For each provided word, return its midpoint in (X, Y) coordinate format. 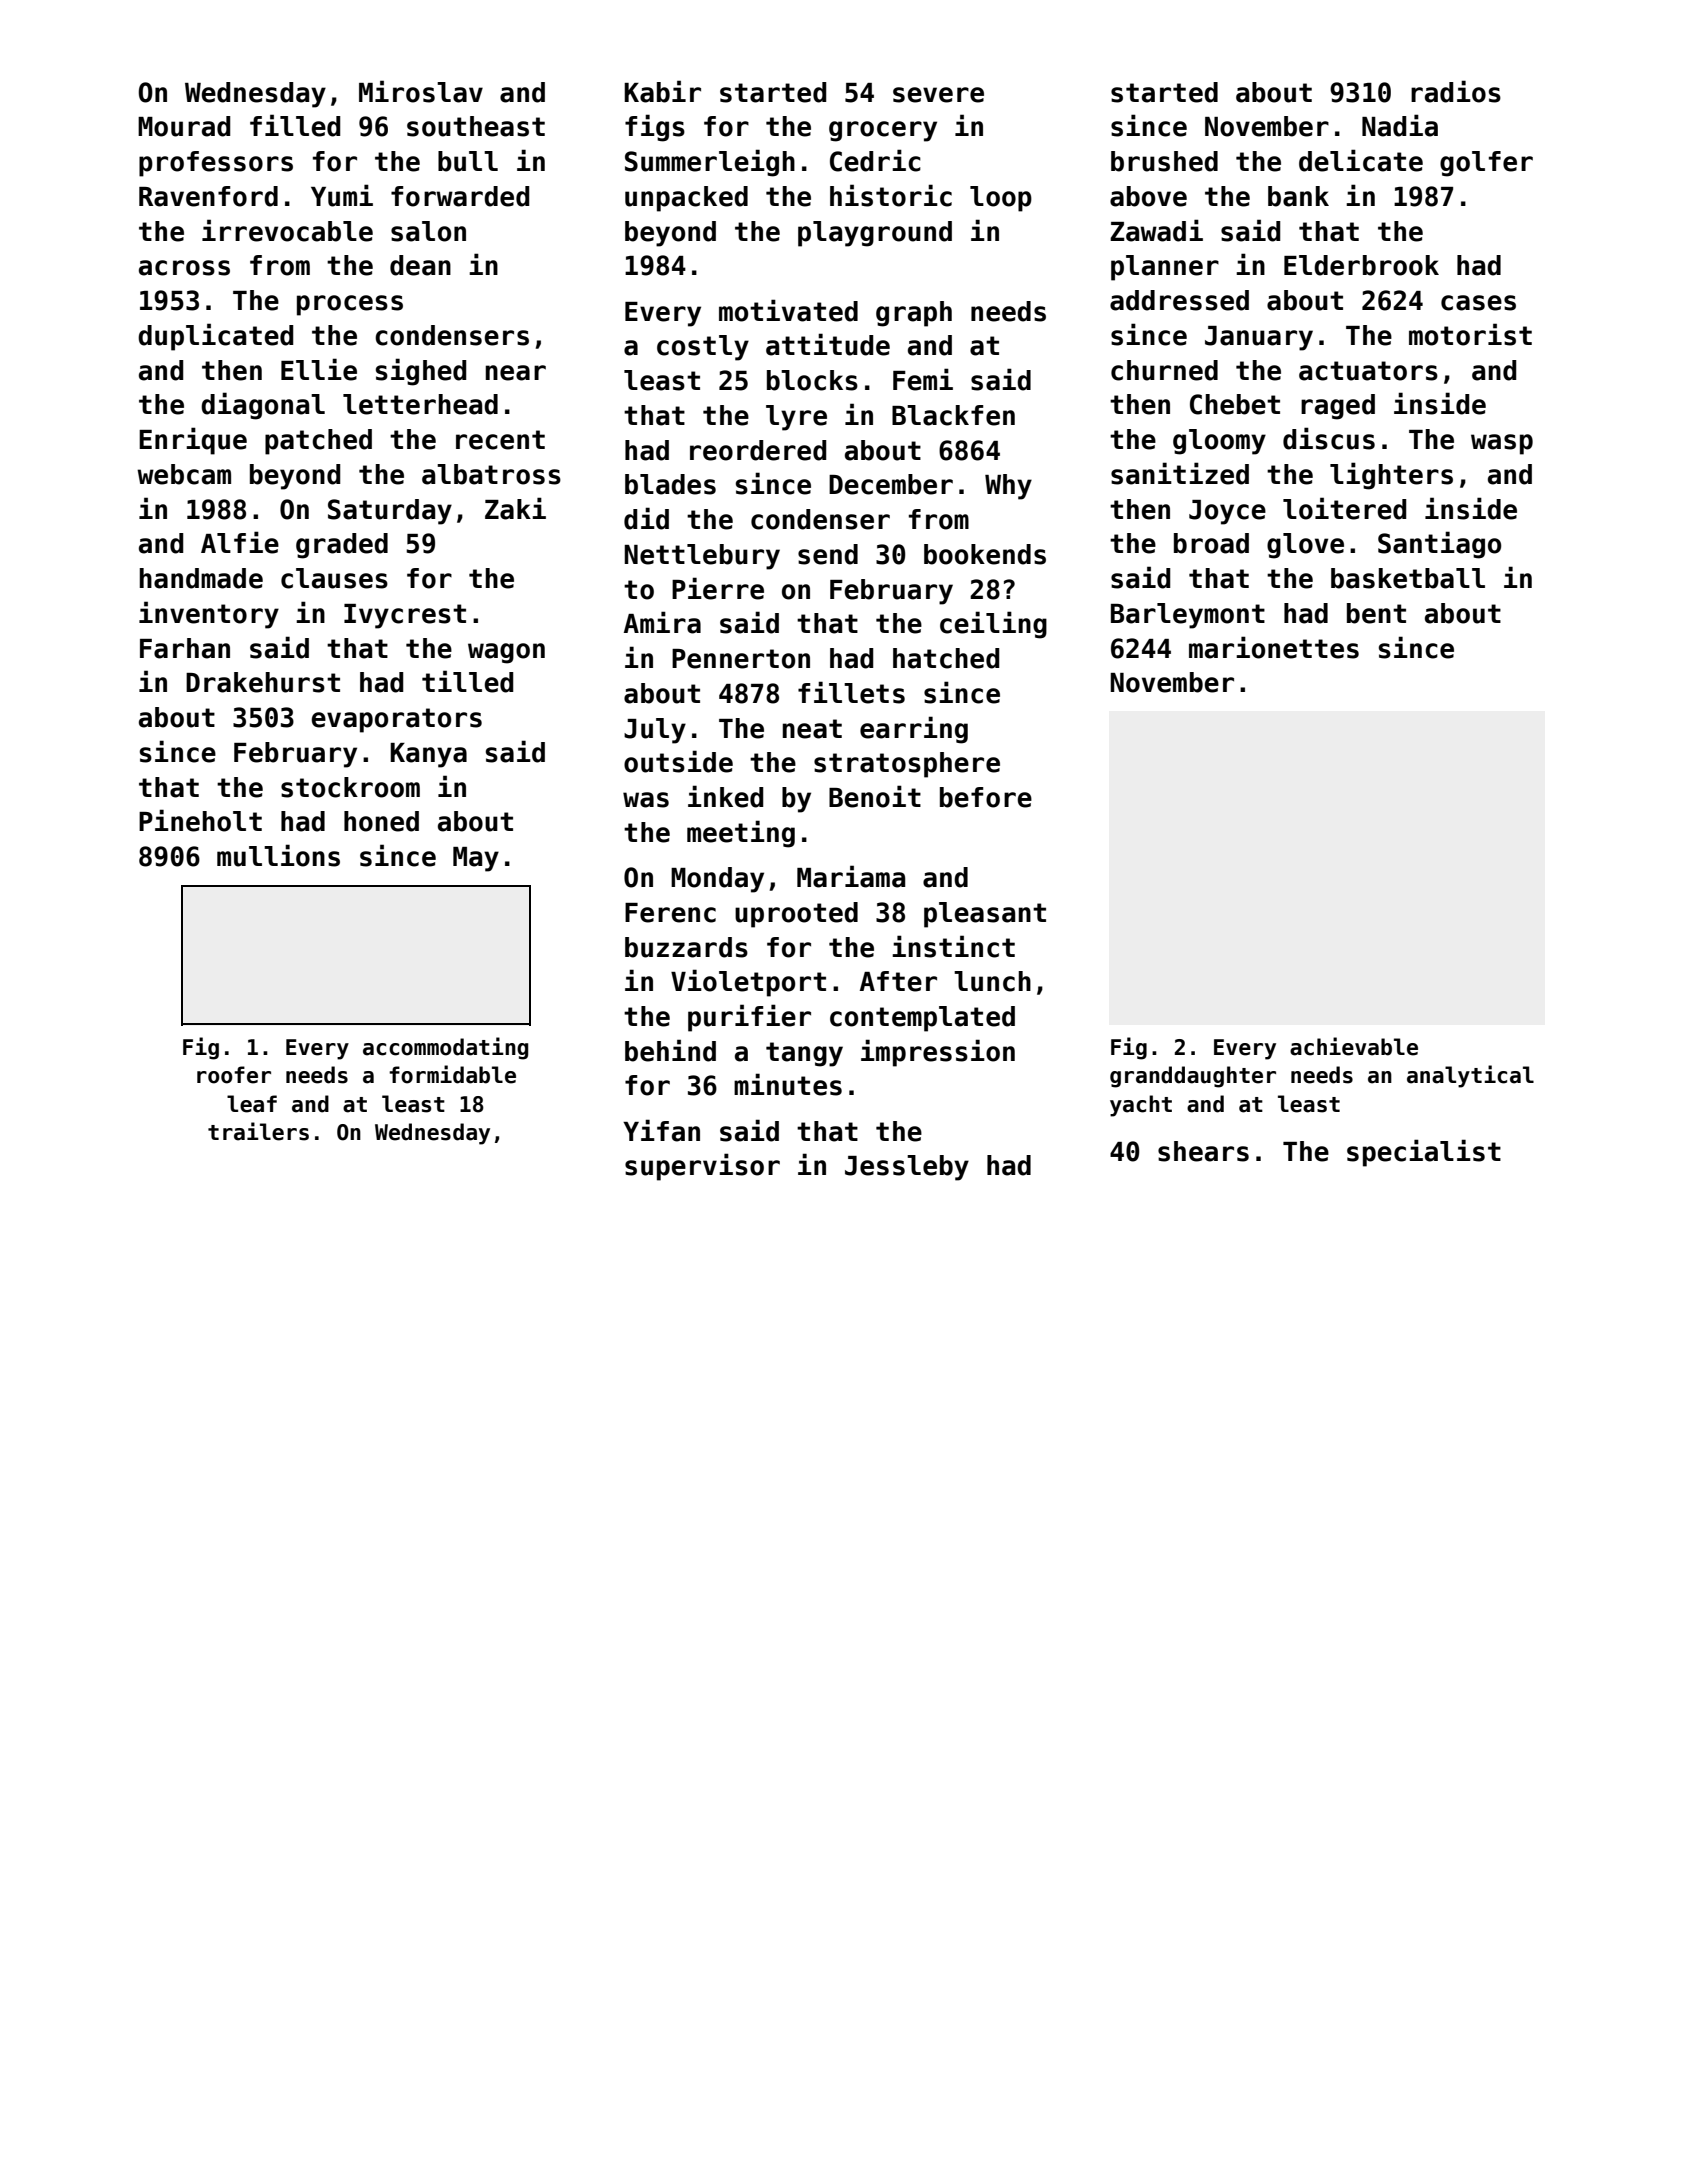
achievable (1354, 1046)
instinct (953, 946)
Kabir (662, 91)
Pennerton (741, 659)
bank (1298, 196)
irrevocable (287, 230)
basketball (1408, 578)
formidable (452, 1074)
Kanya (428, 755)
